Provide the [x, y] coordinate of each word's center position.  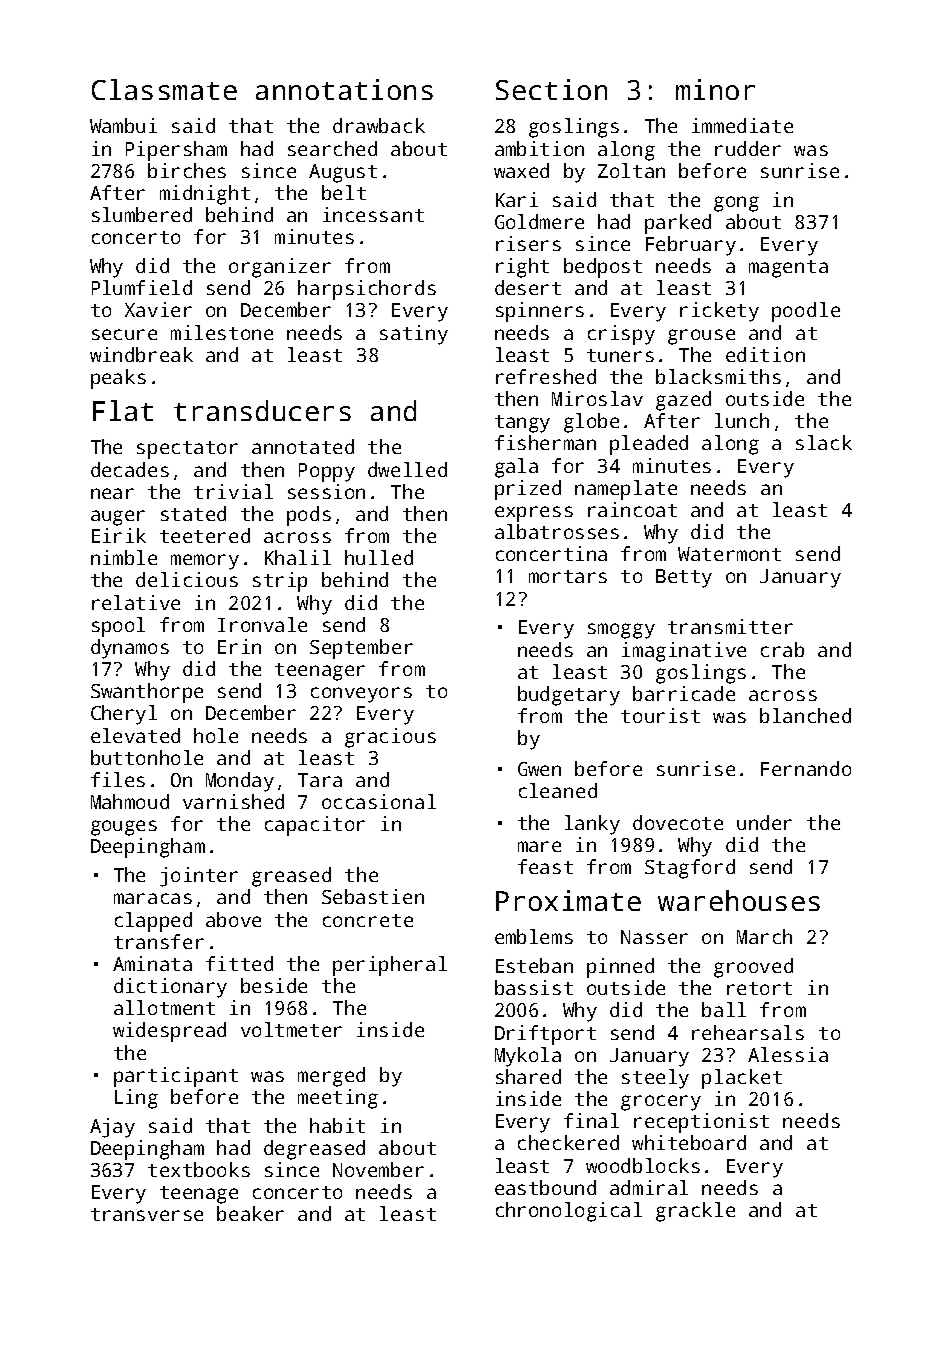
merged [331, 1077]
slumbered [142, 214]
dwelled [407, 469]
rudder [748, 148]
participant [176, 1077]
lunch [742, 420]
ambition [539, 148]
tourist [660, 715]
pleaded [649, 445]
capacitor [315, 826]
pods [309, 516]
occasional [379, 801]
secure [124, 334]
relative [136, 602]
